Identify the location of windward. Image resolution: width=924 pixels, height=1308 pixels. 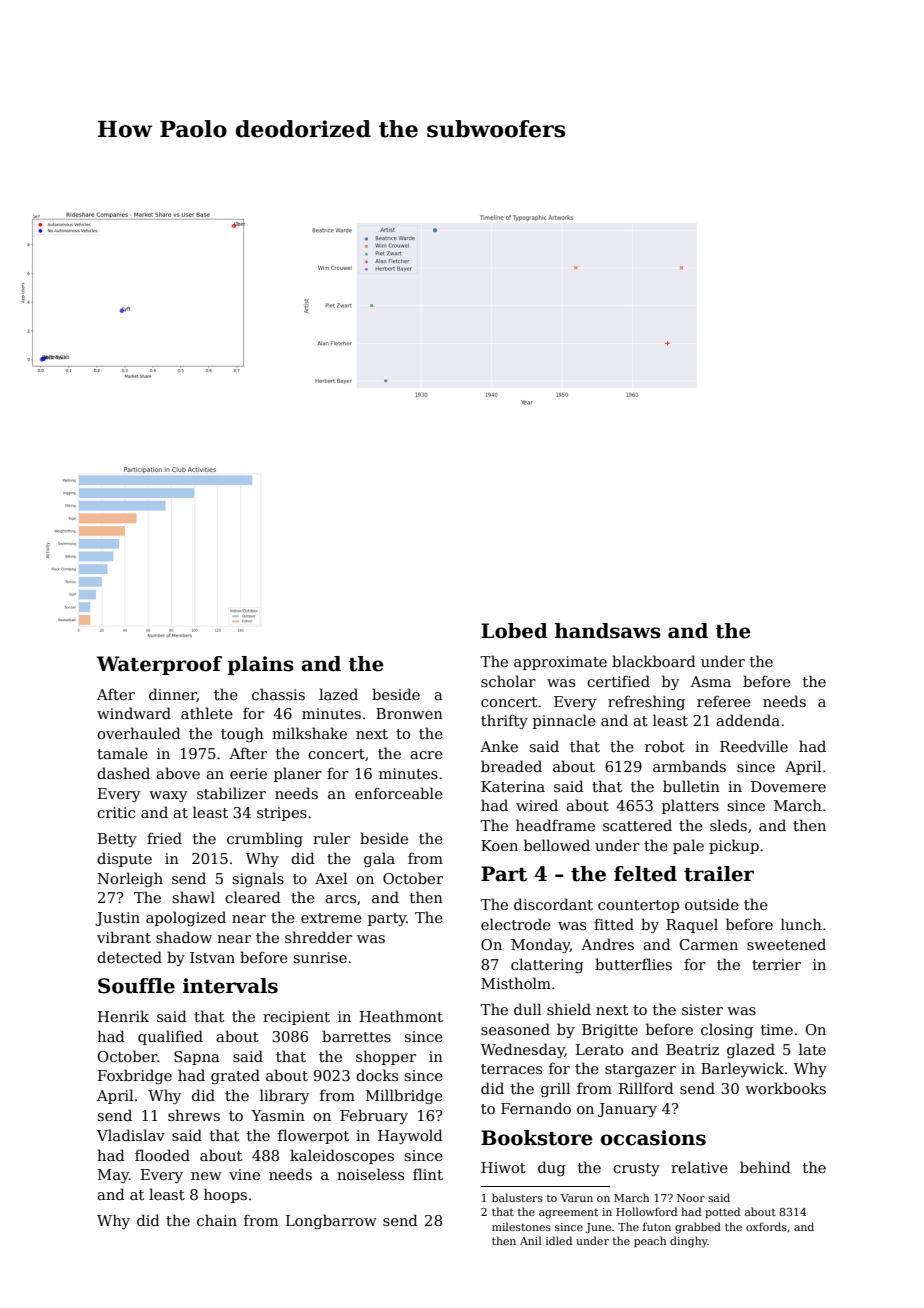
(134, 713).
